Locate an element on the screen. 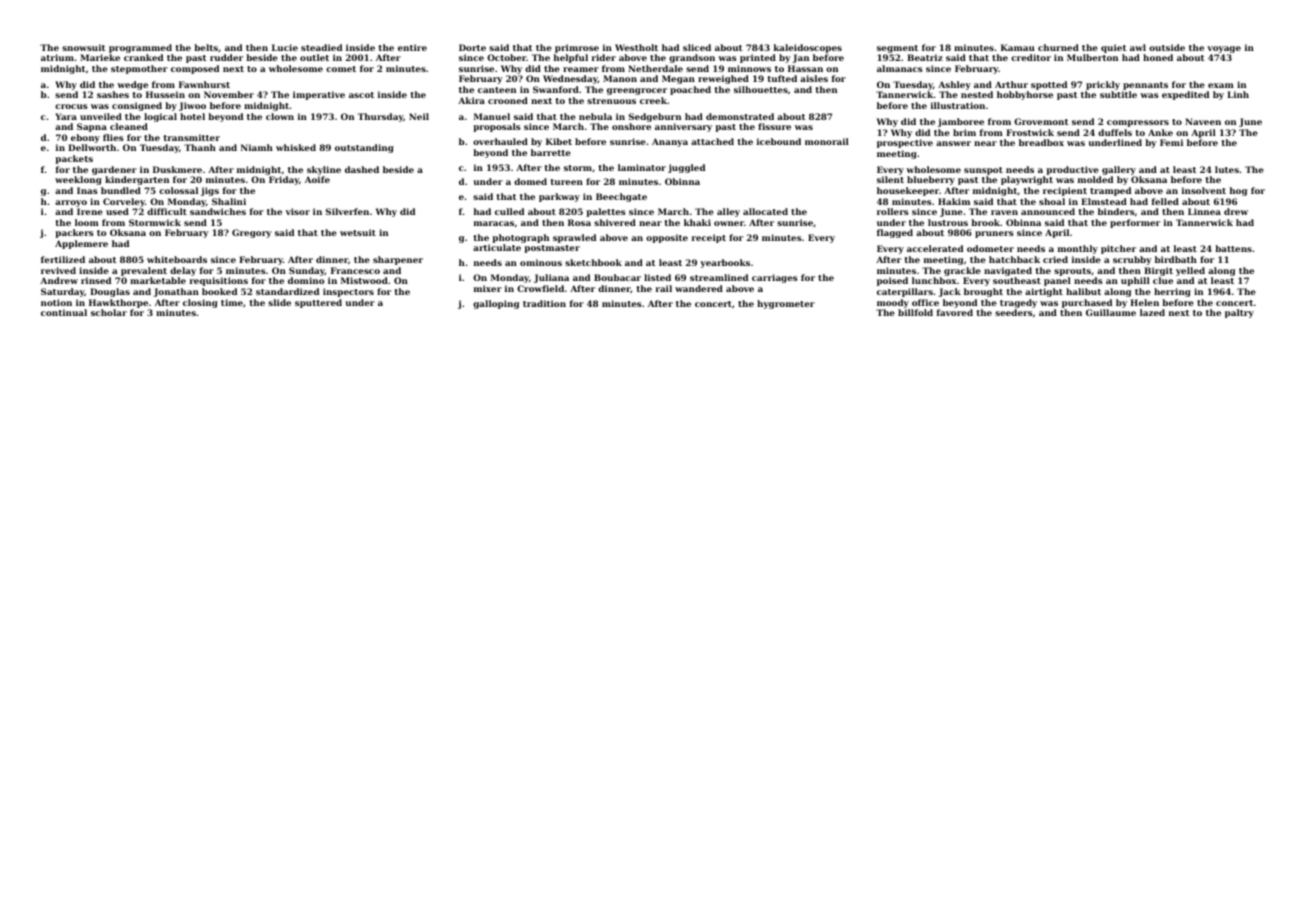 Image resolution: width=1308 pixels, height=924 pixels. outside is located at coordinates (1167, 47).
